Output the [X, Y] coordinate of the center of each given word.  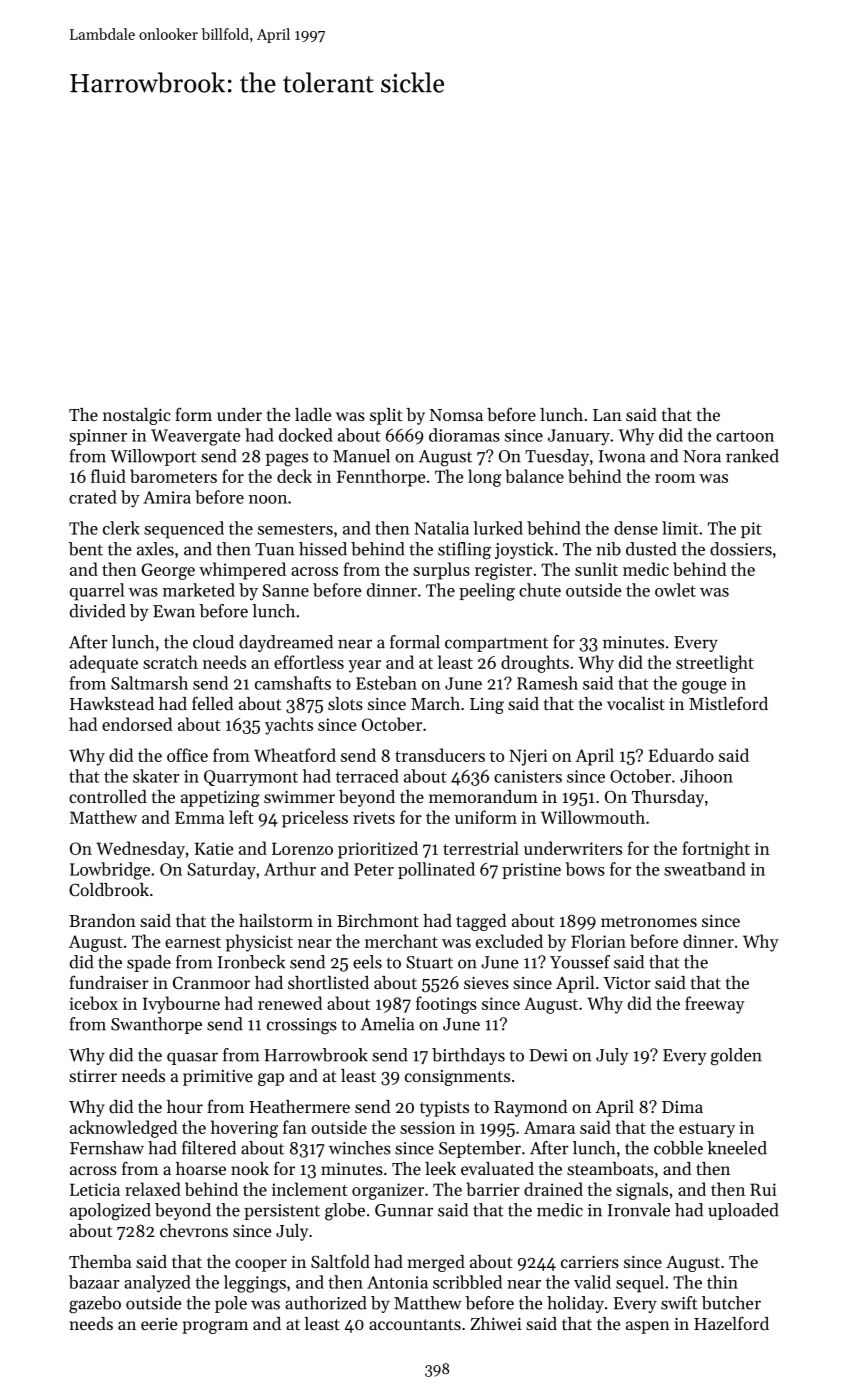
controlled [108, 796]
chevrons [194, 1230]
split [386, 416]
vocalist [636, 703]
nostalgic [137, 416]
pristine [531, 871]
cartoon [745, 436]
